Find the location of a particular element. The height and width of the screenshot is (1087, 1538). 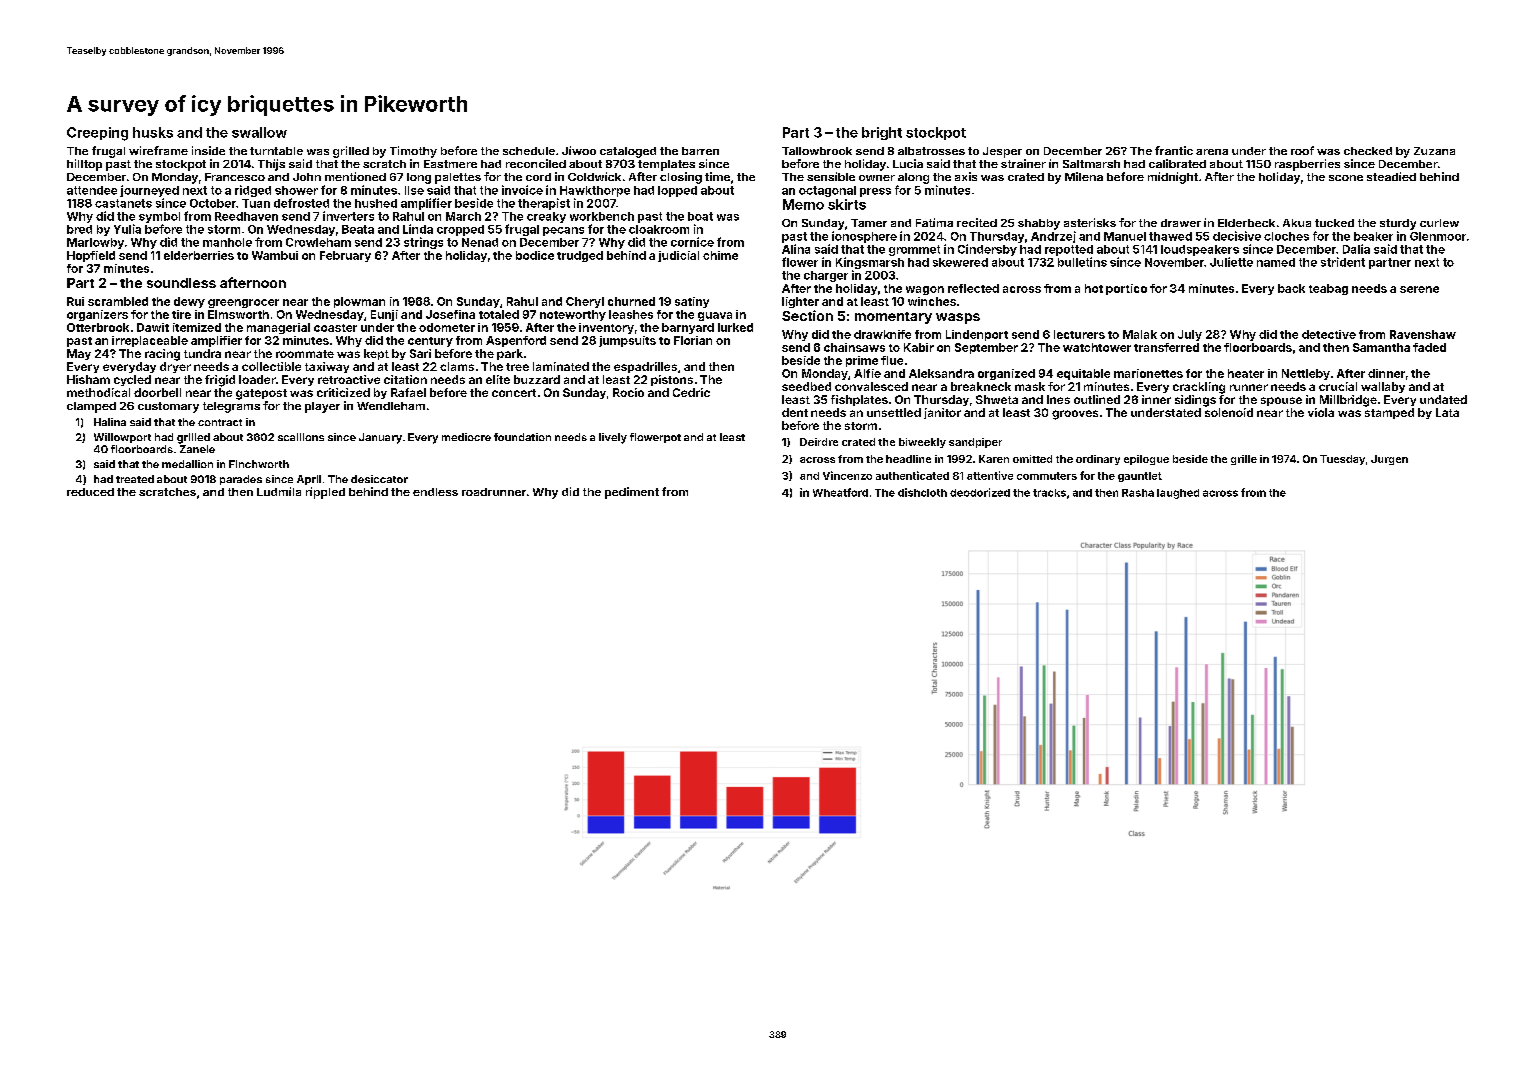

Millbridge is located at coordinates (1348, 401).
